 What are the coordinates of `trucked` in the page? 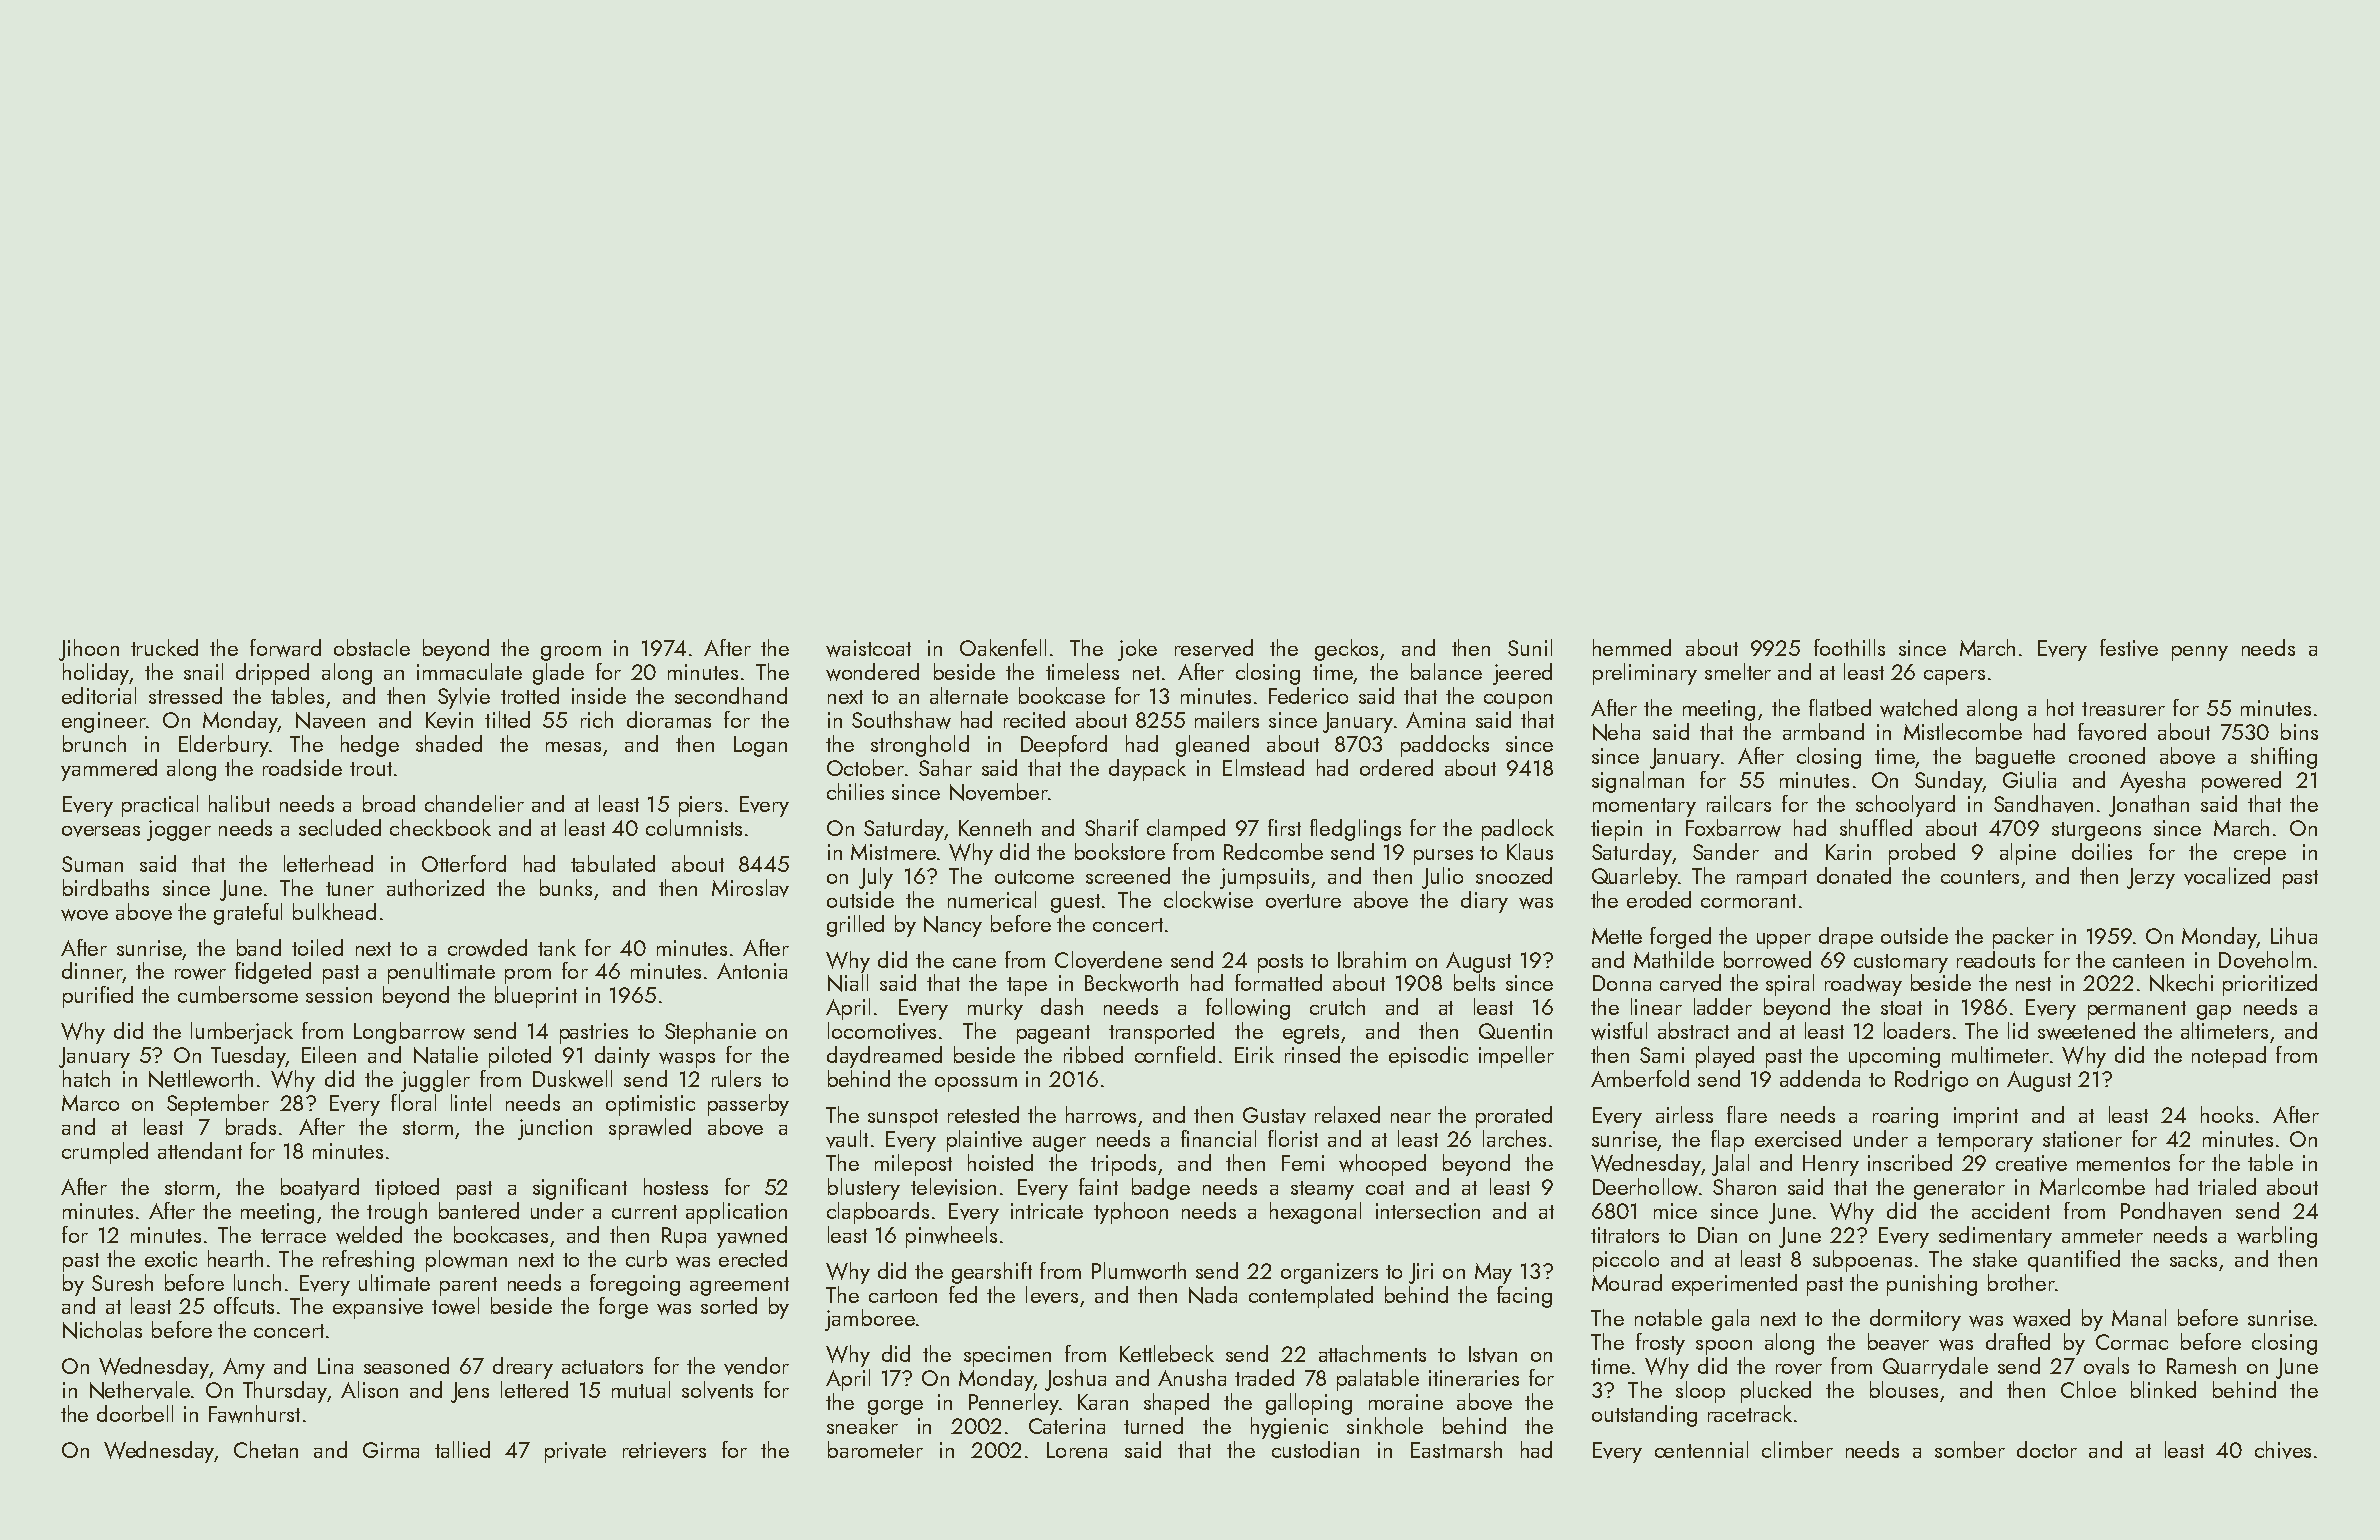 It's located at (164, 647).
